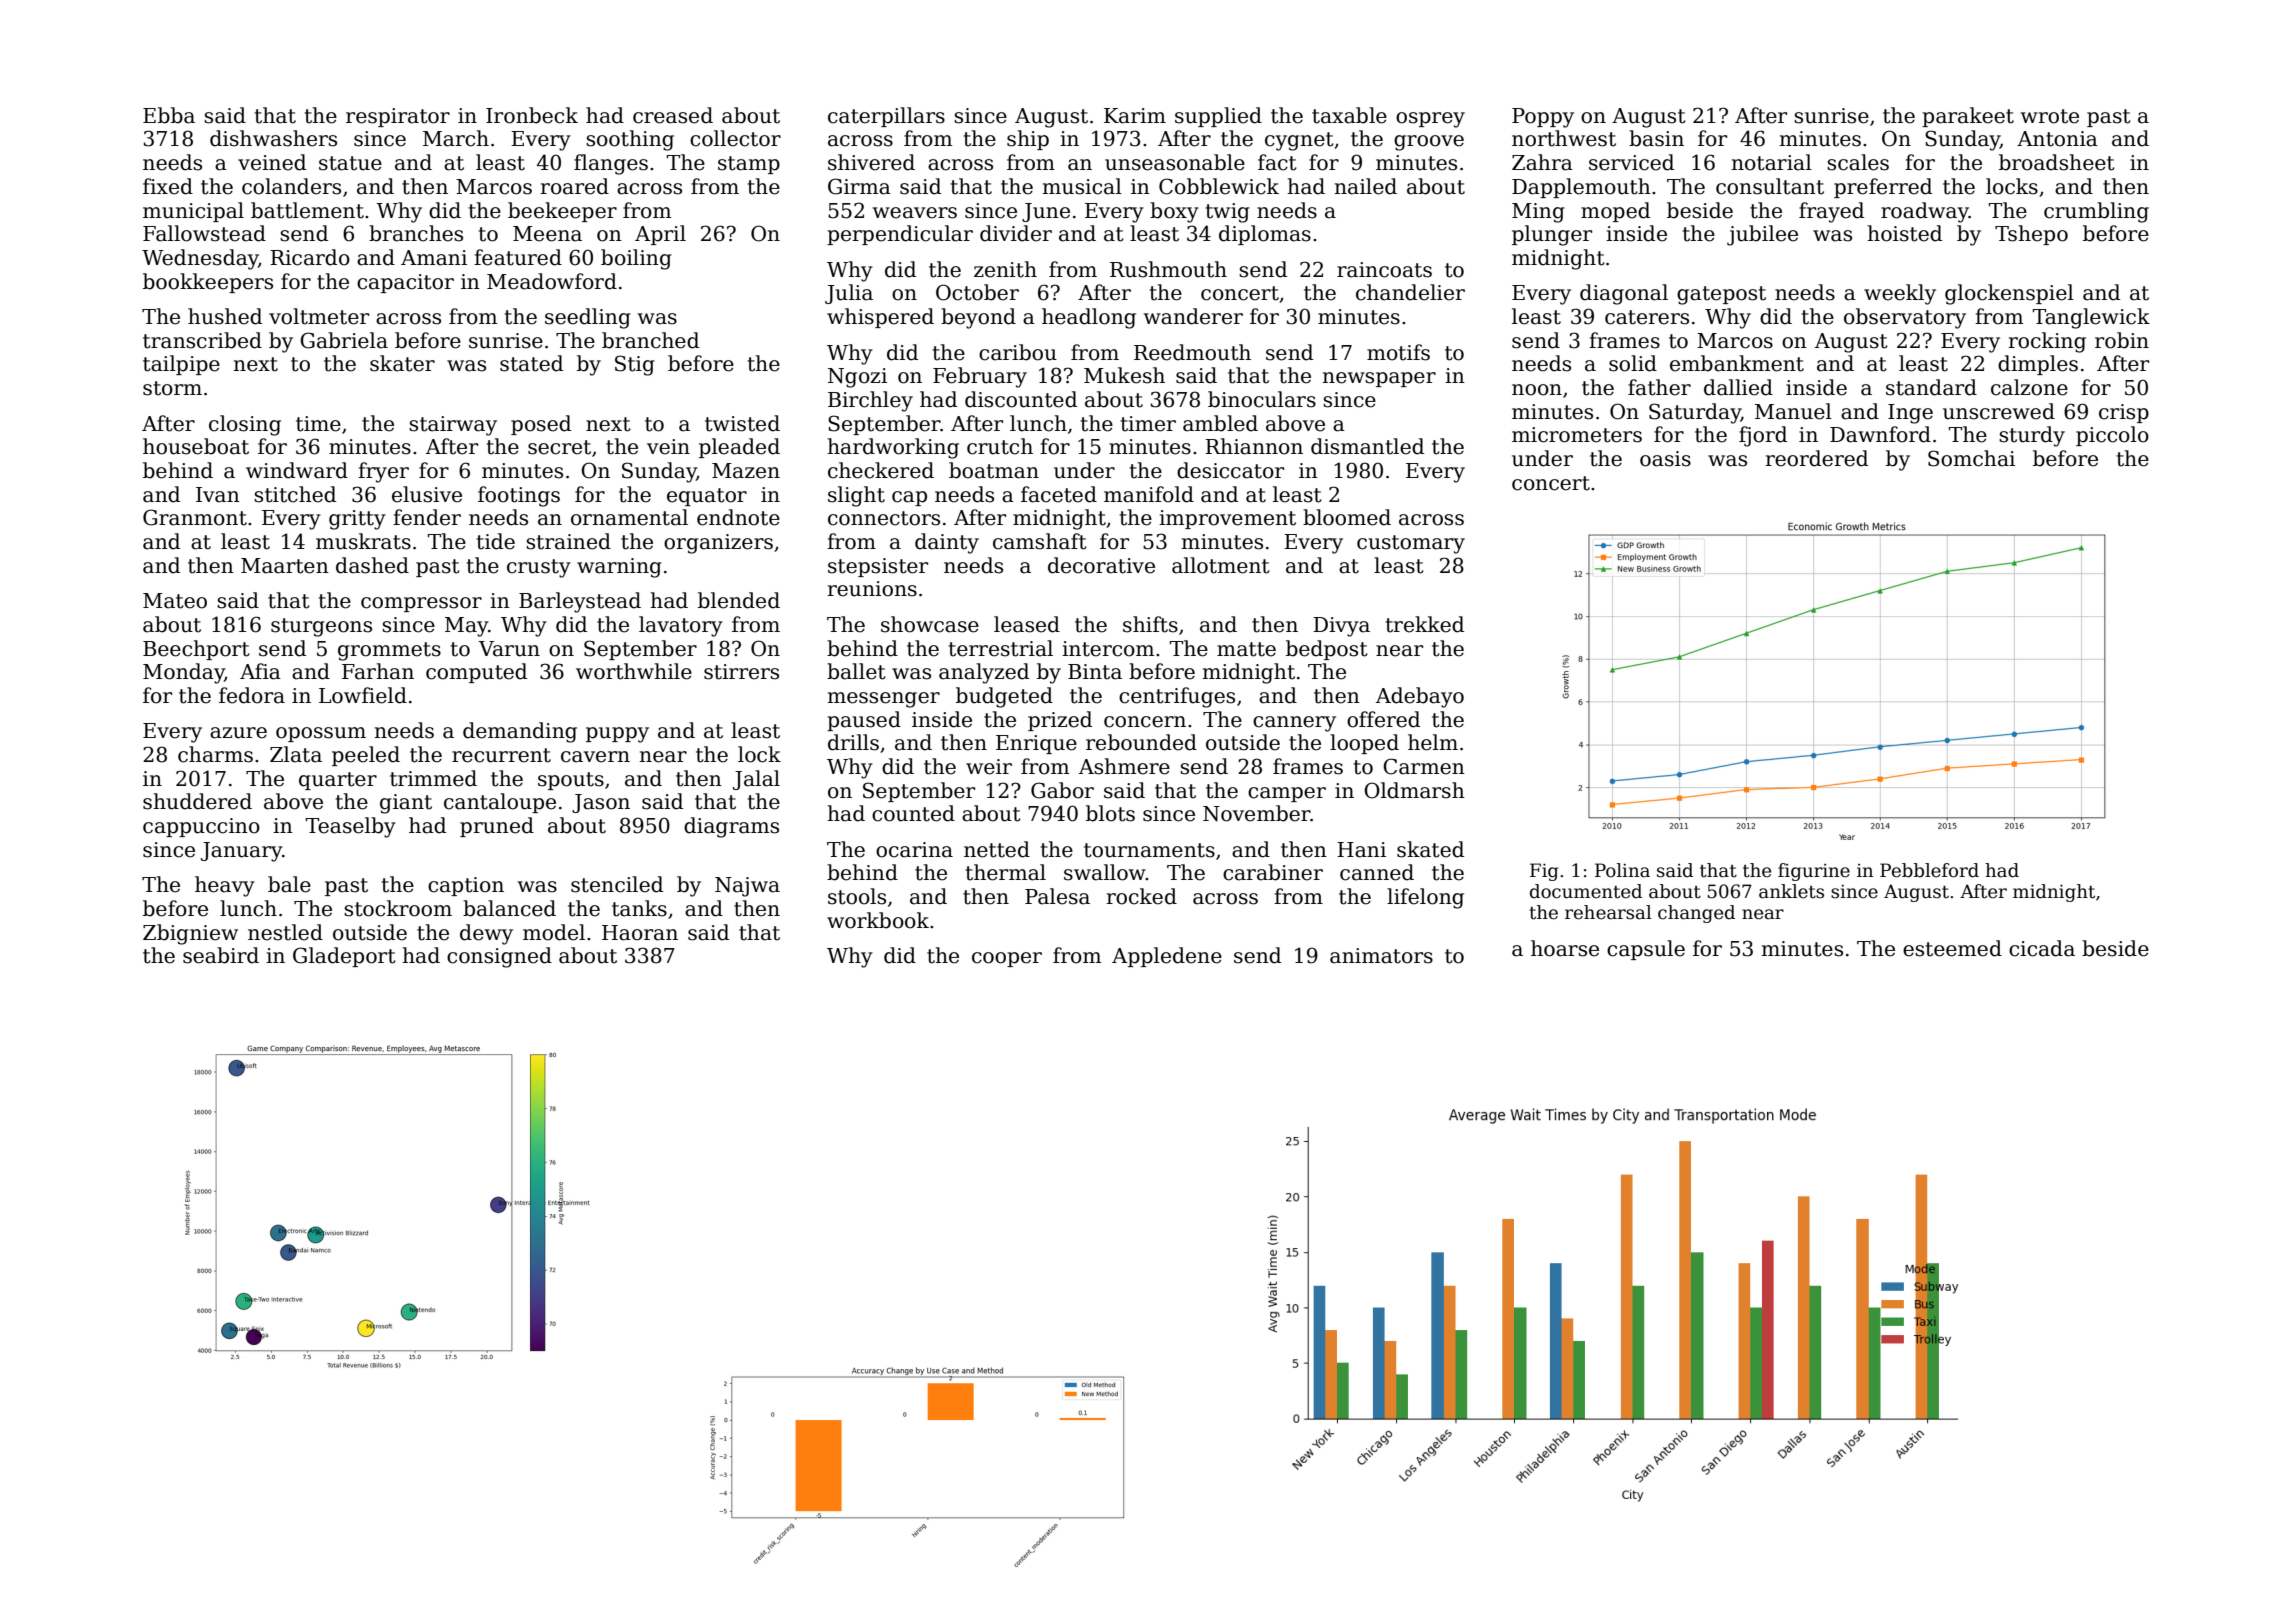 This image has width=2292, height=1620. What do you see at coordinates (169, 115) in the image?
I see `Ebba` at bounding box center [169, 115].
